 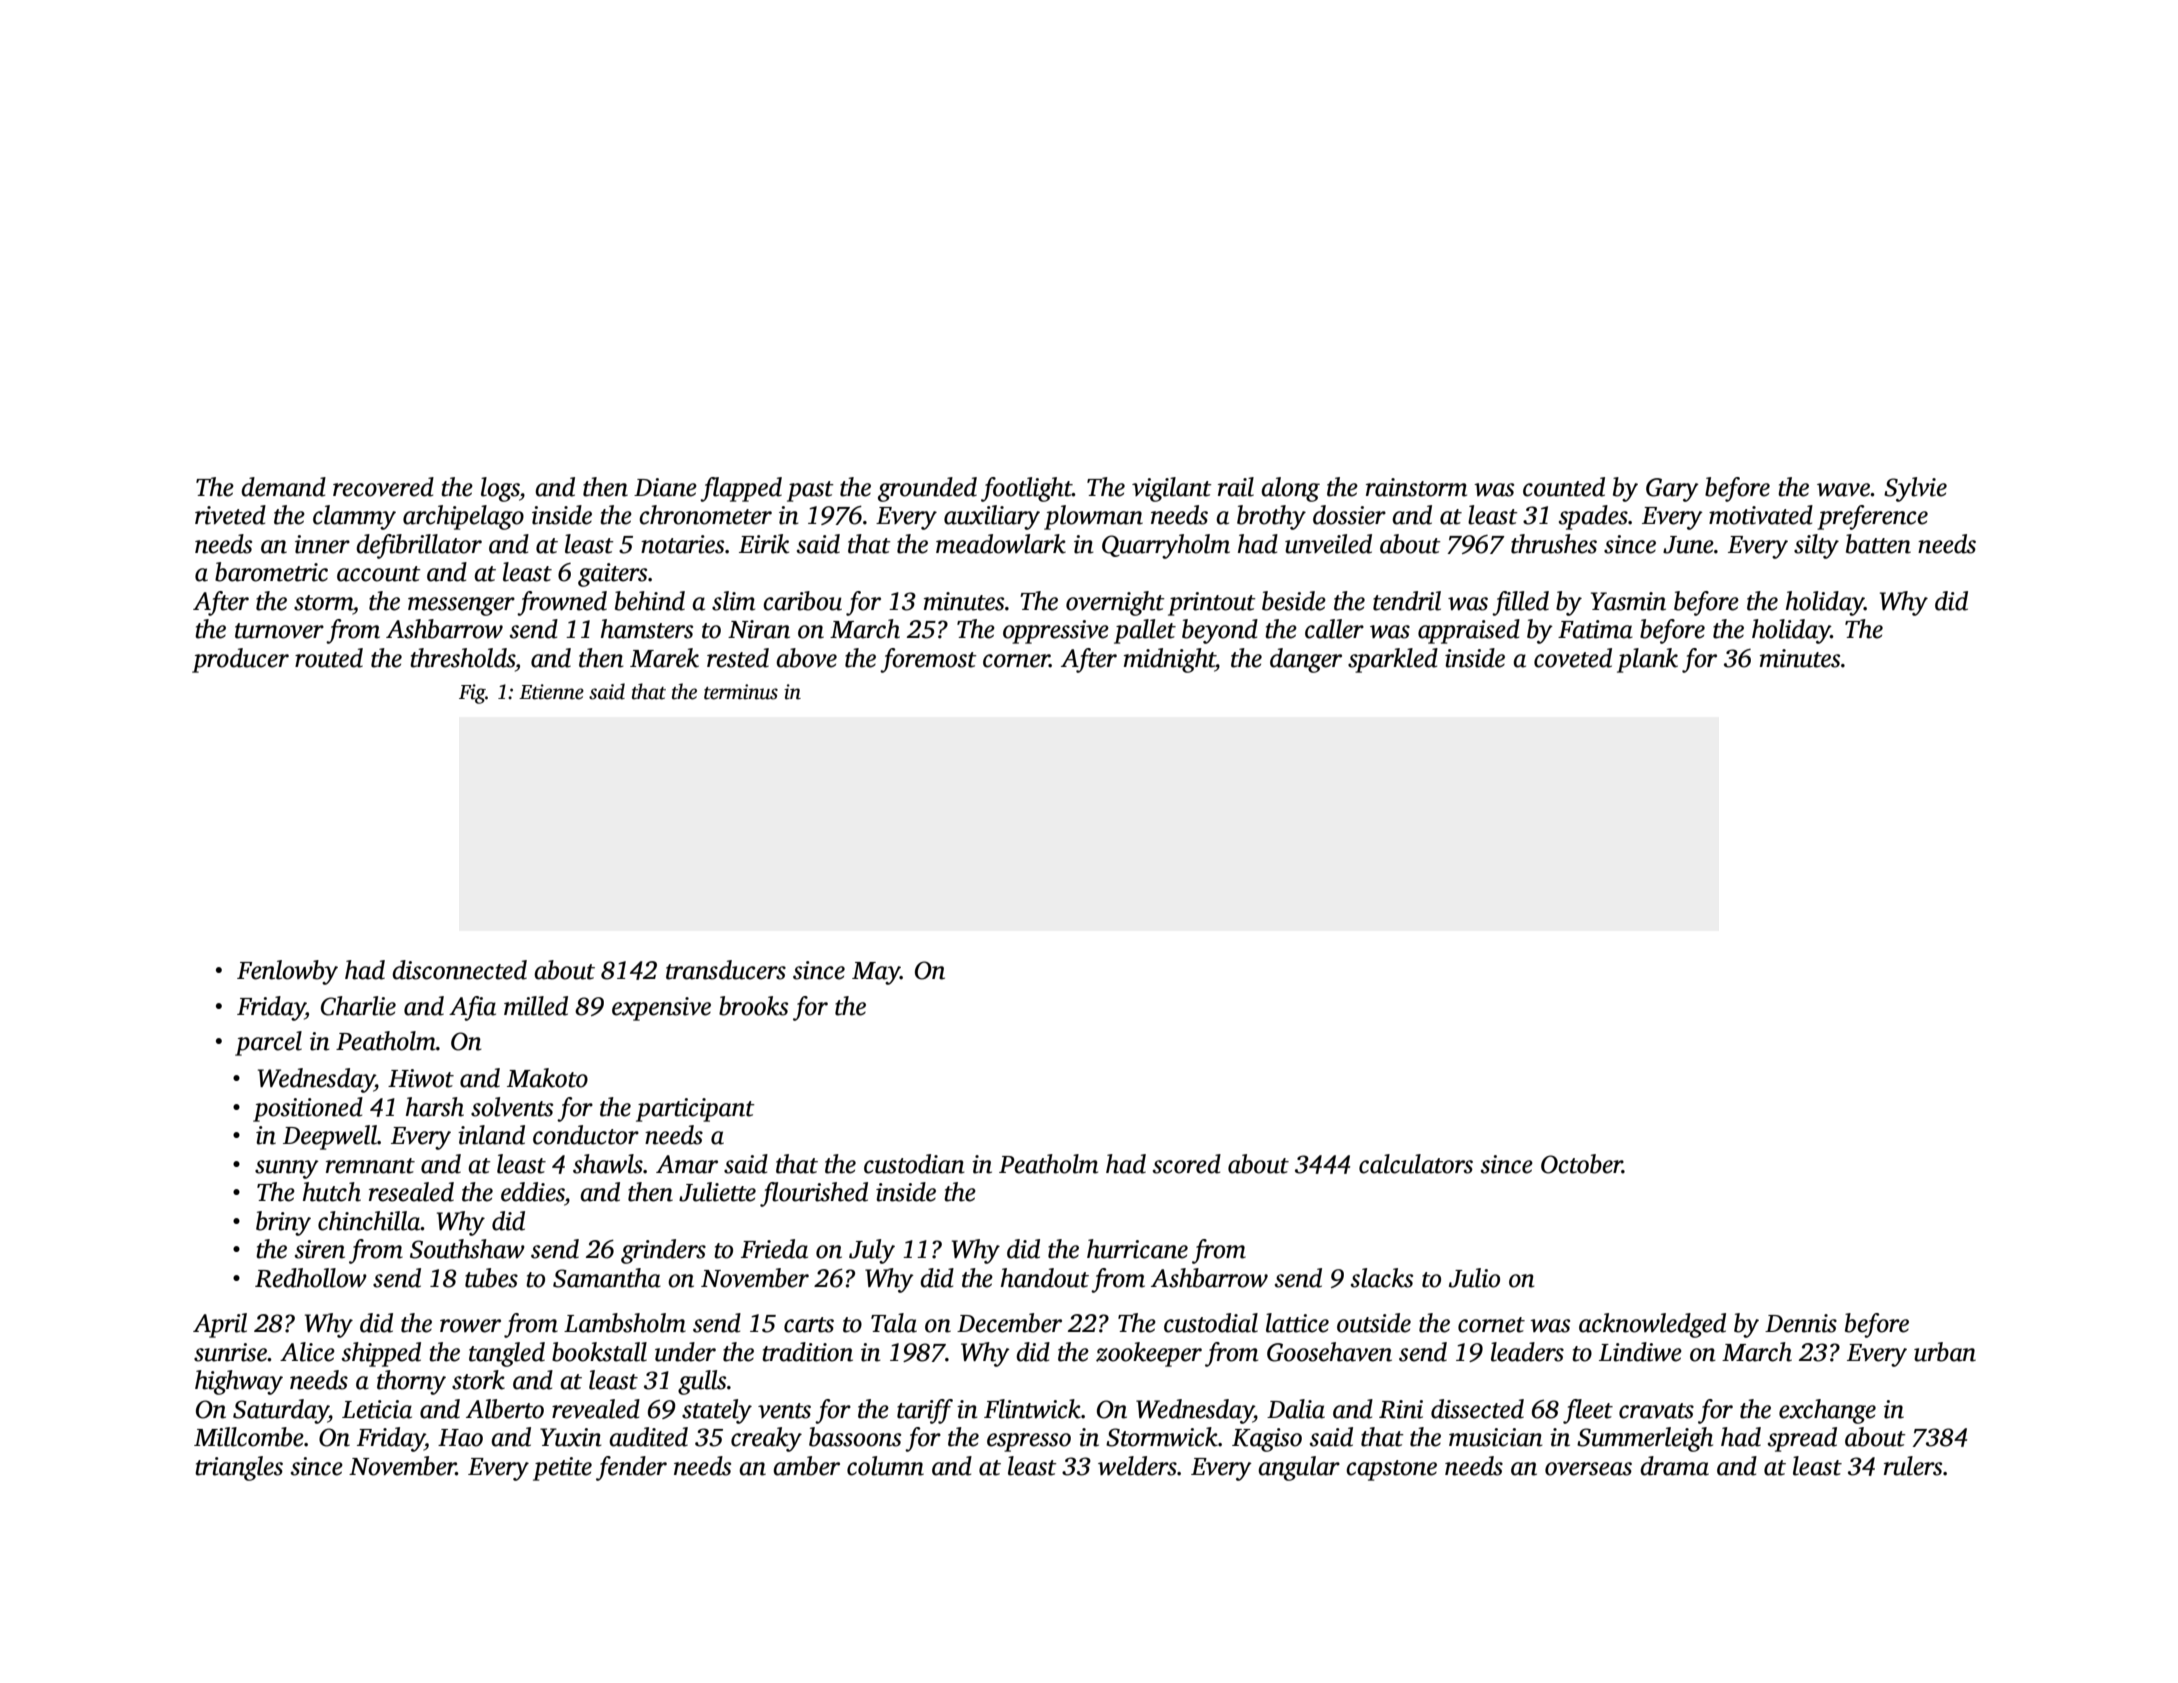 What do you see at coordinates (1029, 1442) in the screenshot?
I see `espresso` at bounding box center [1029, 1442].
